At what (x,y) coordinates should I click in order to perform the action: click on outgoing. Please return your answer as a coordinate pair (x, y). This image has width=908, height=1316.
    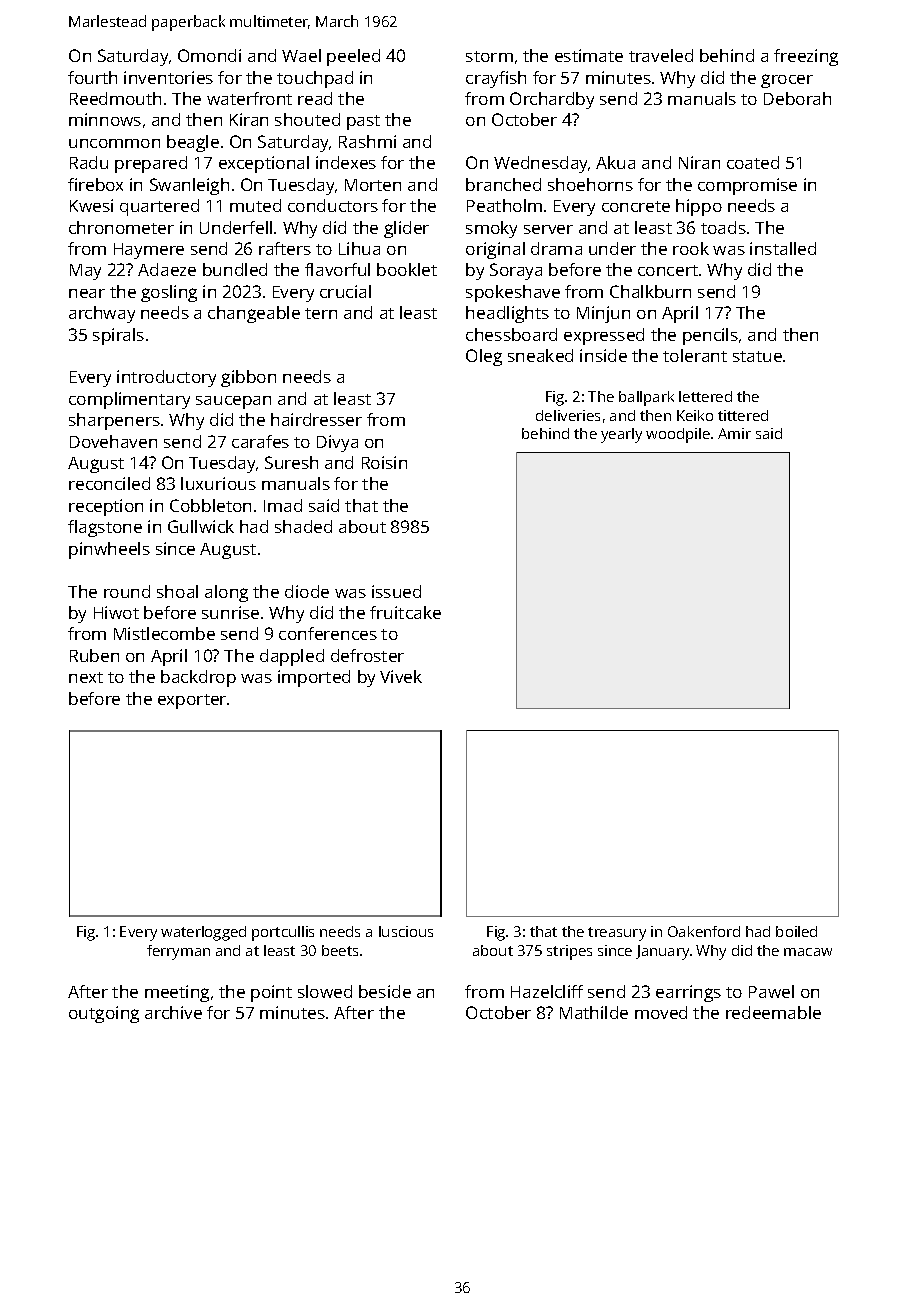
    Looking at the image, I should click on (104, 1014).
